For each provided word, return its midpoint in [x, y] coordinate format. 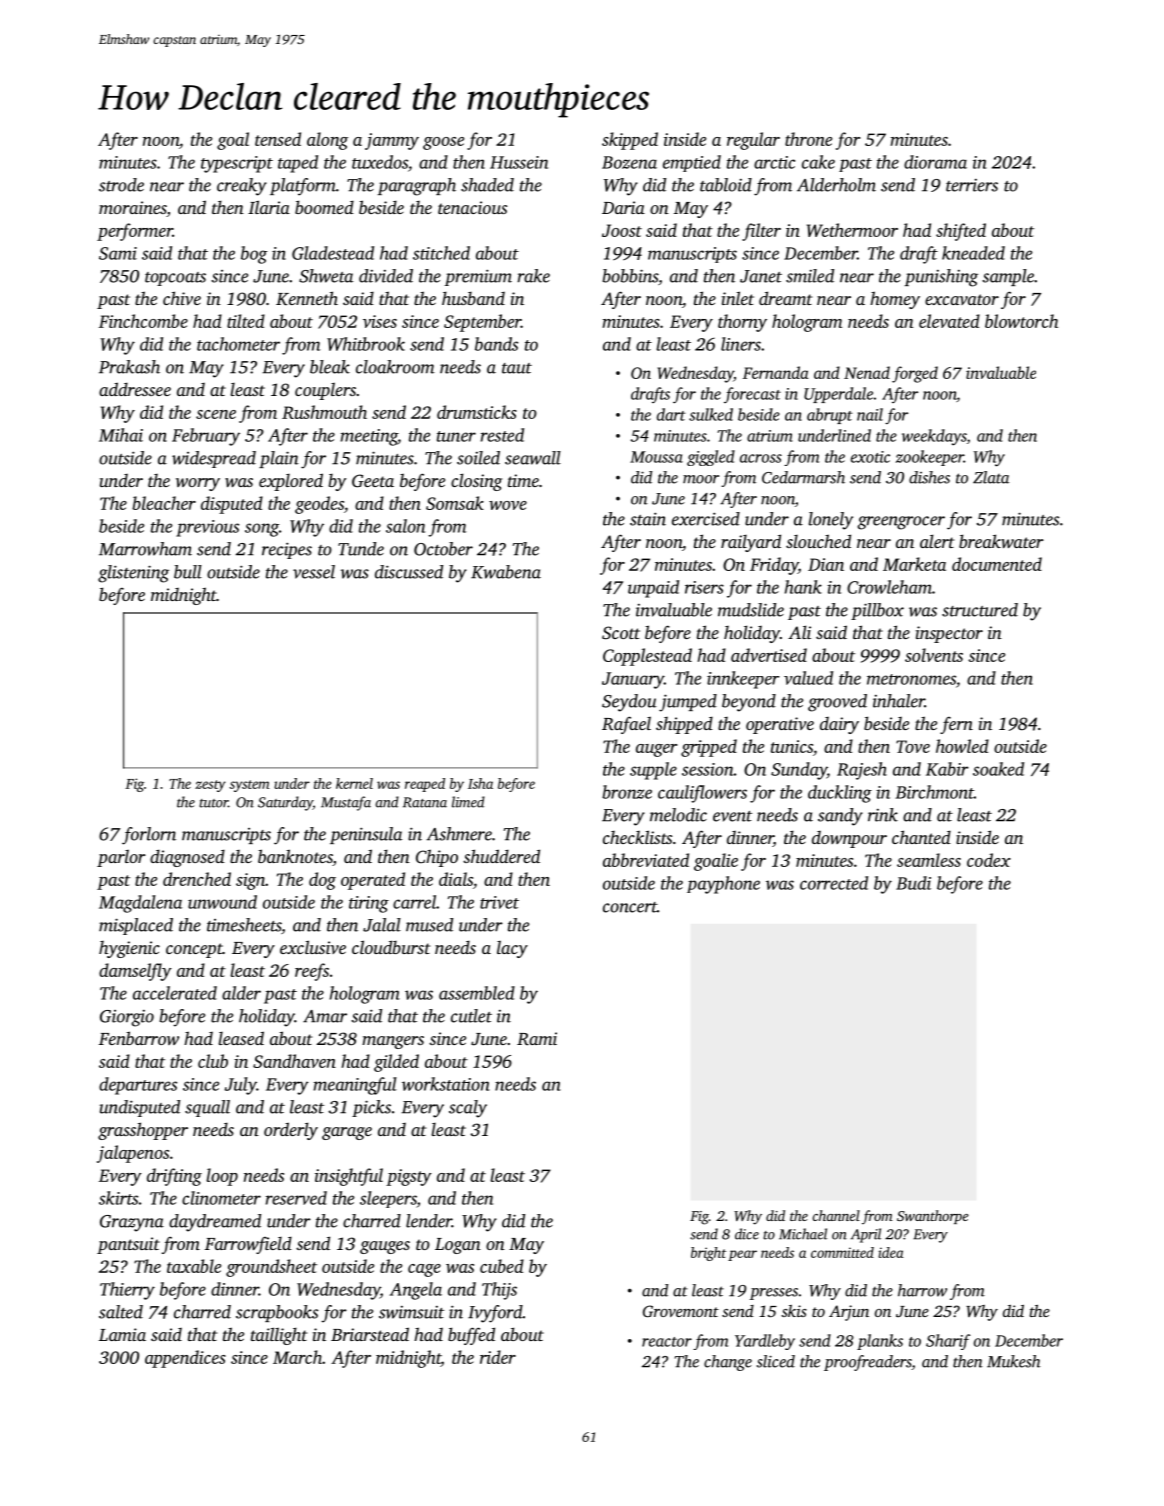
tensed [278, 139]
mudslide [751, 610]
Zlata [991, 477]
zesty [210, 786]
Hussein [519, 162]
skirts [118, 1198]
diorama [935, 162]
